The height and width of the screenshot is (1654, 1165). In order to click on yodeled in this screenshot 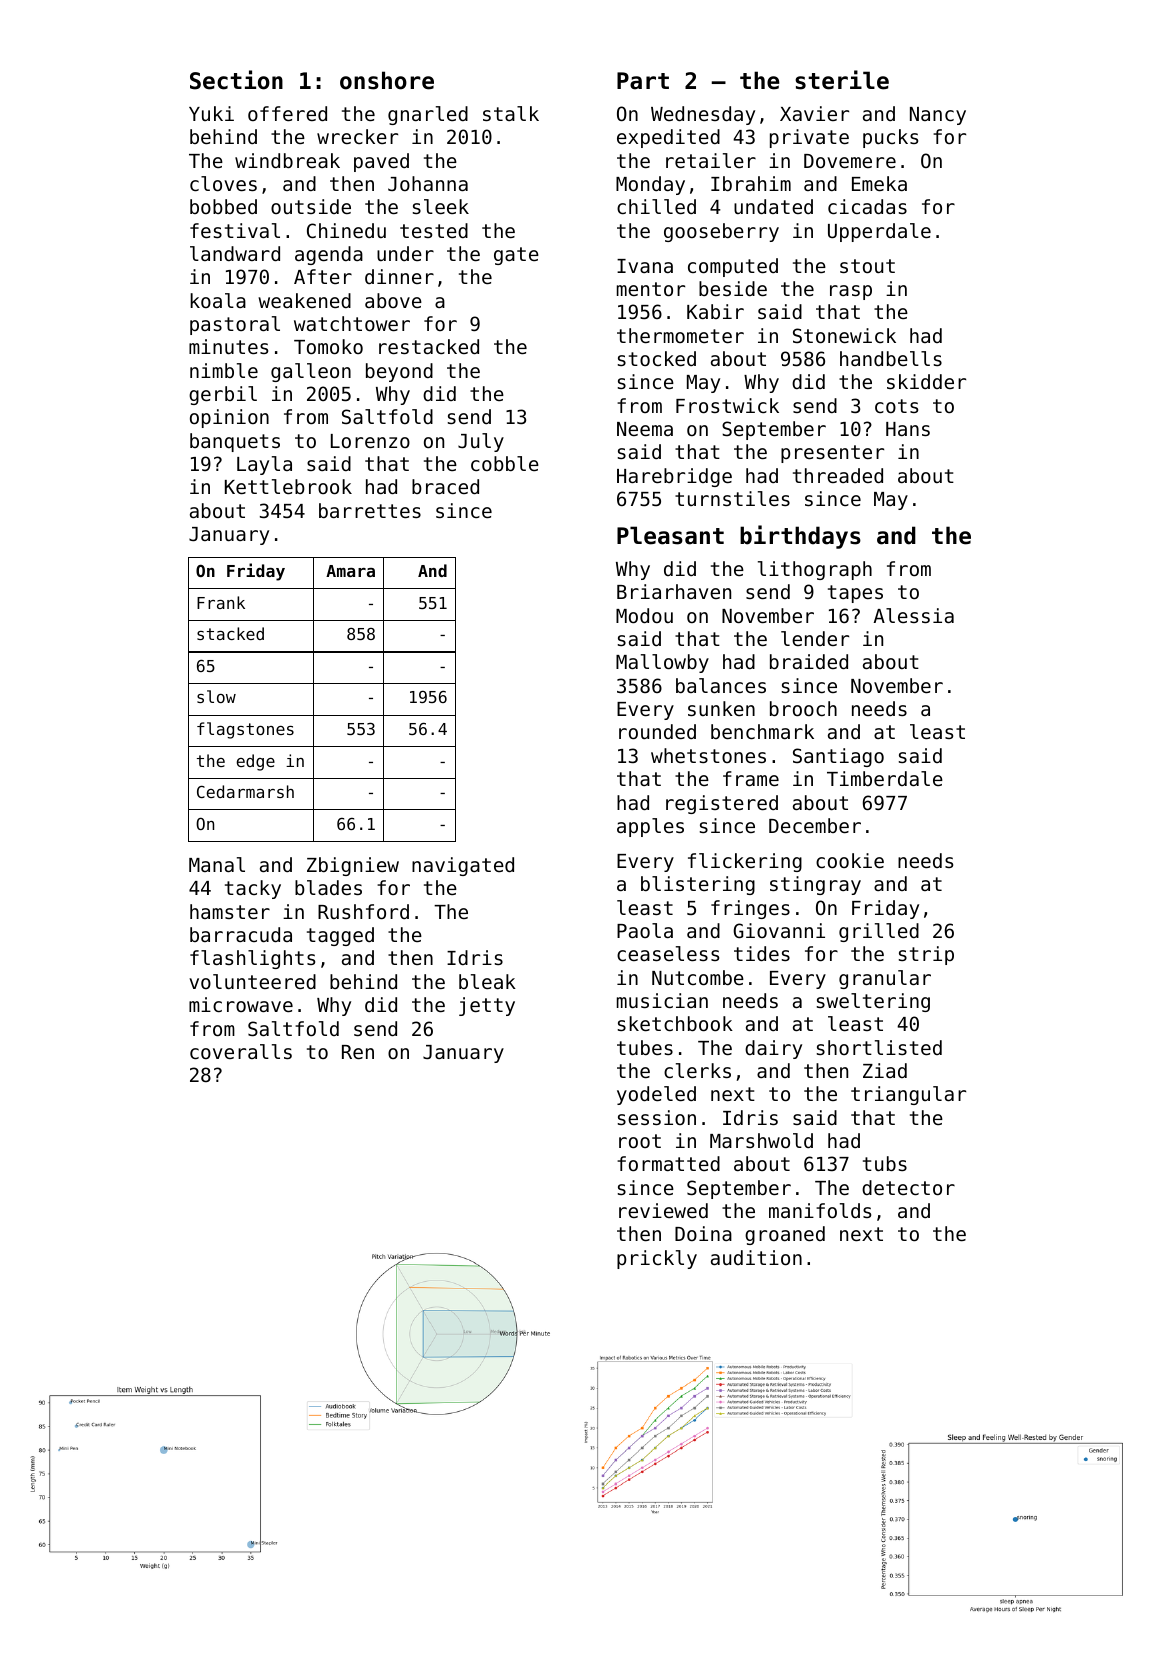, I will do `click(656, 1095)`.
